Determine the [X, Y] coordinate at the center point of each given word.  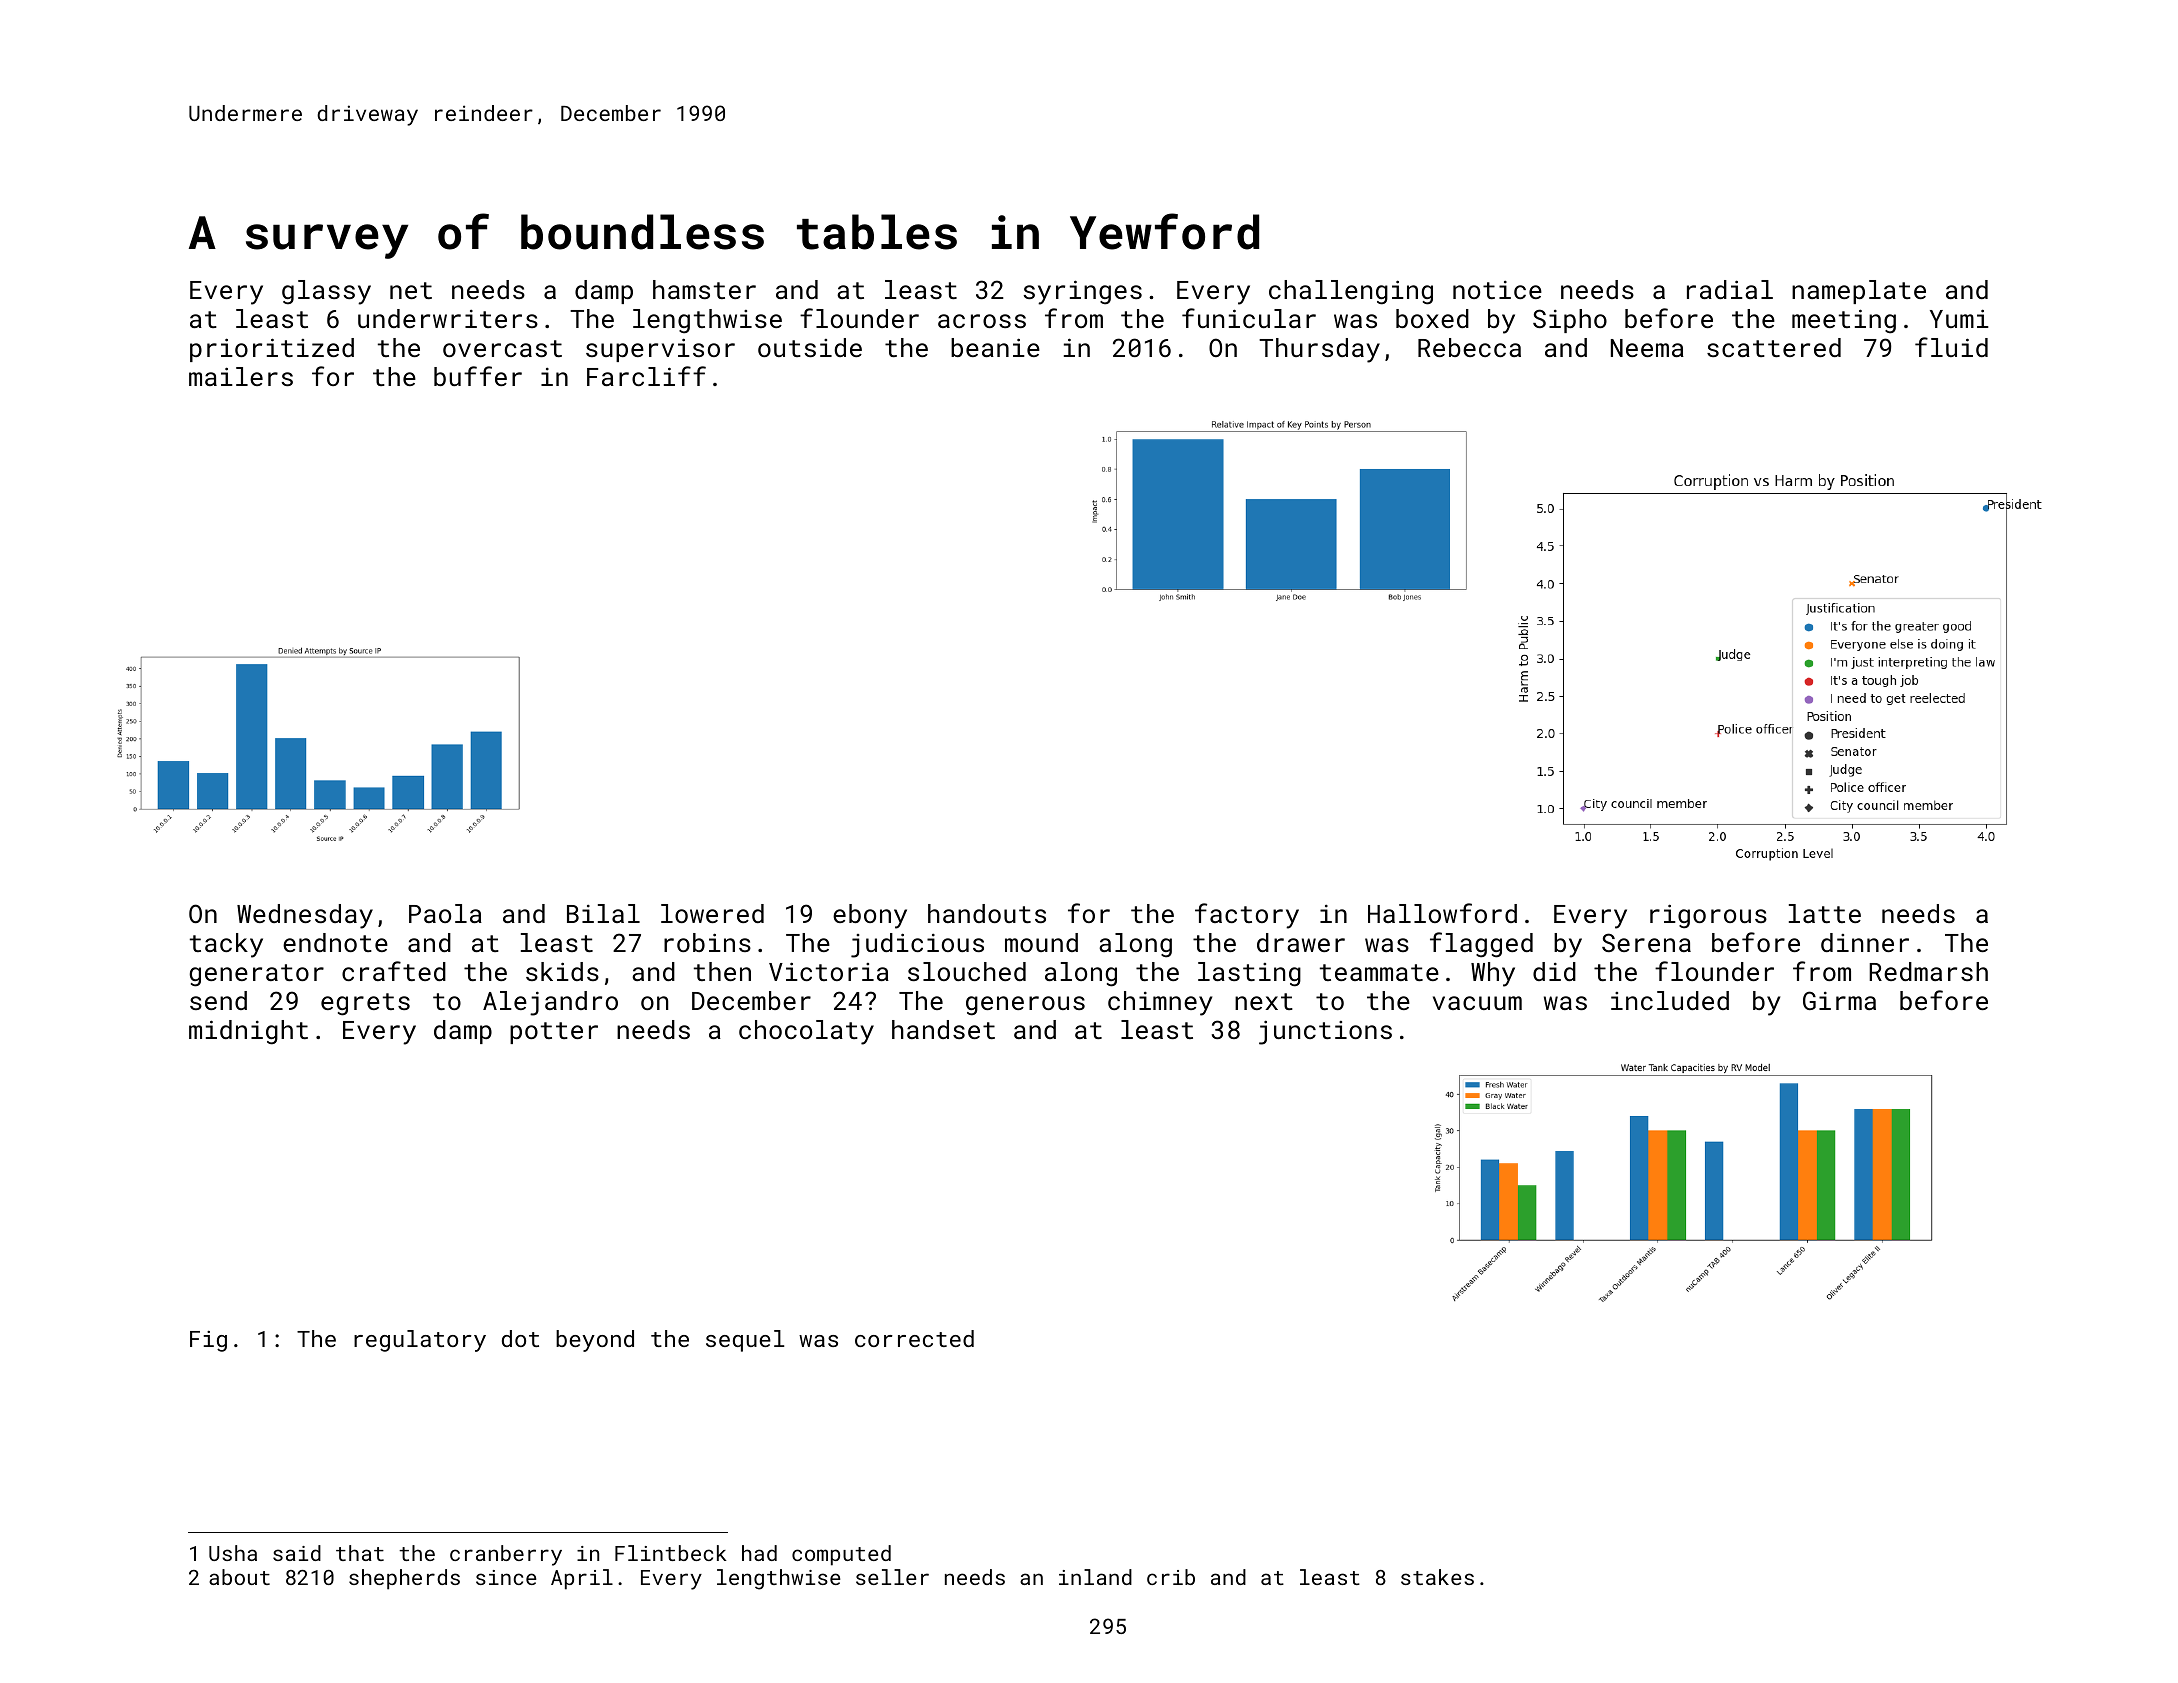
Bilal [603, 913]
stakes [1437, 1577]
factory [1247, 916]
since [506, 1577]
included [1670, 1000]
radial [1730, 289]
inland [1095, 1577]
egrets [365, 1004]
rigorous [1708, 916]
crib [1171, 1577]
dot [520, 1338]
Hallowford [1442, 913]
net [411, 290]
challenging [1351, 292]
